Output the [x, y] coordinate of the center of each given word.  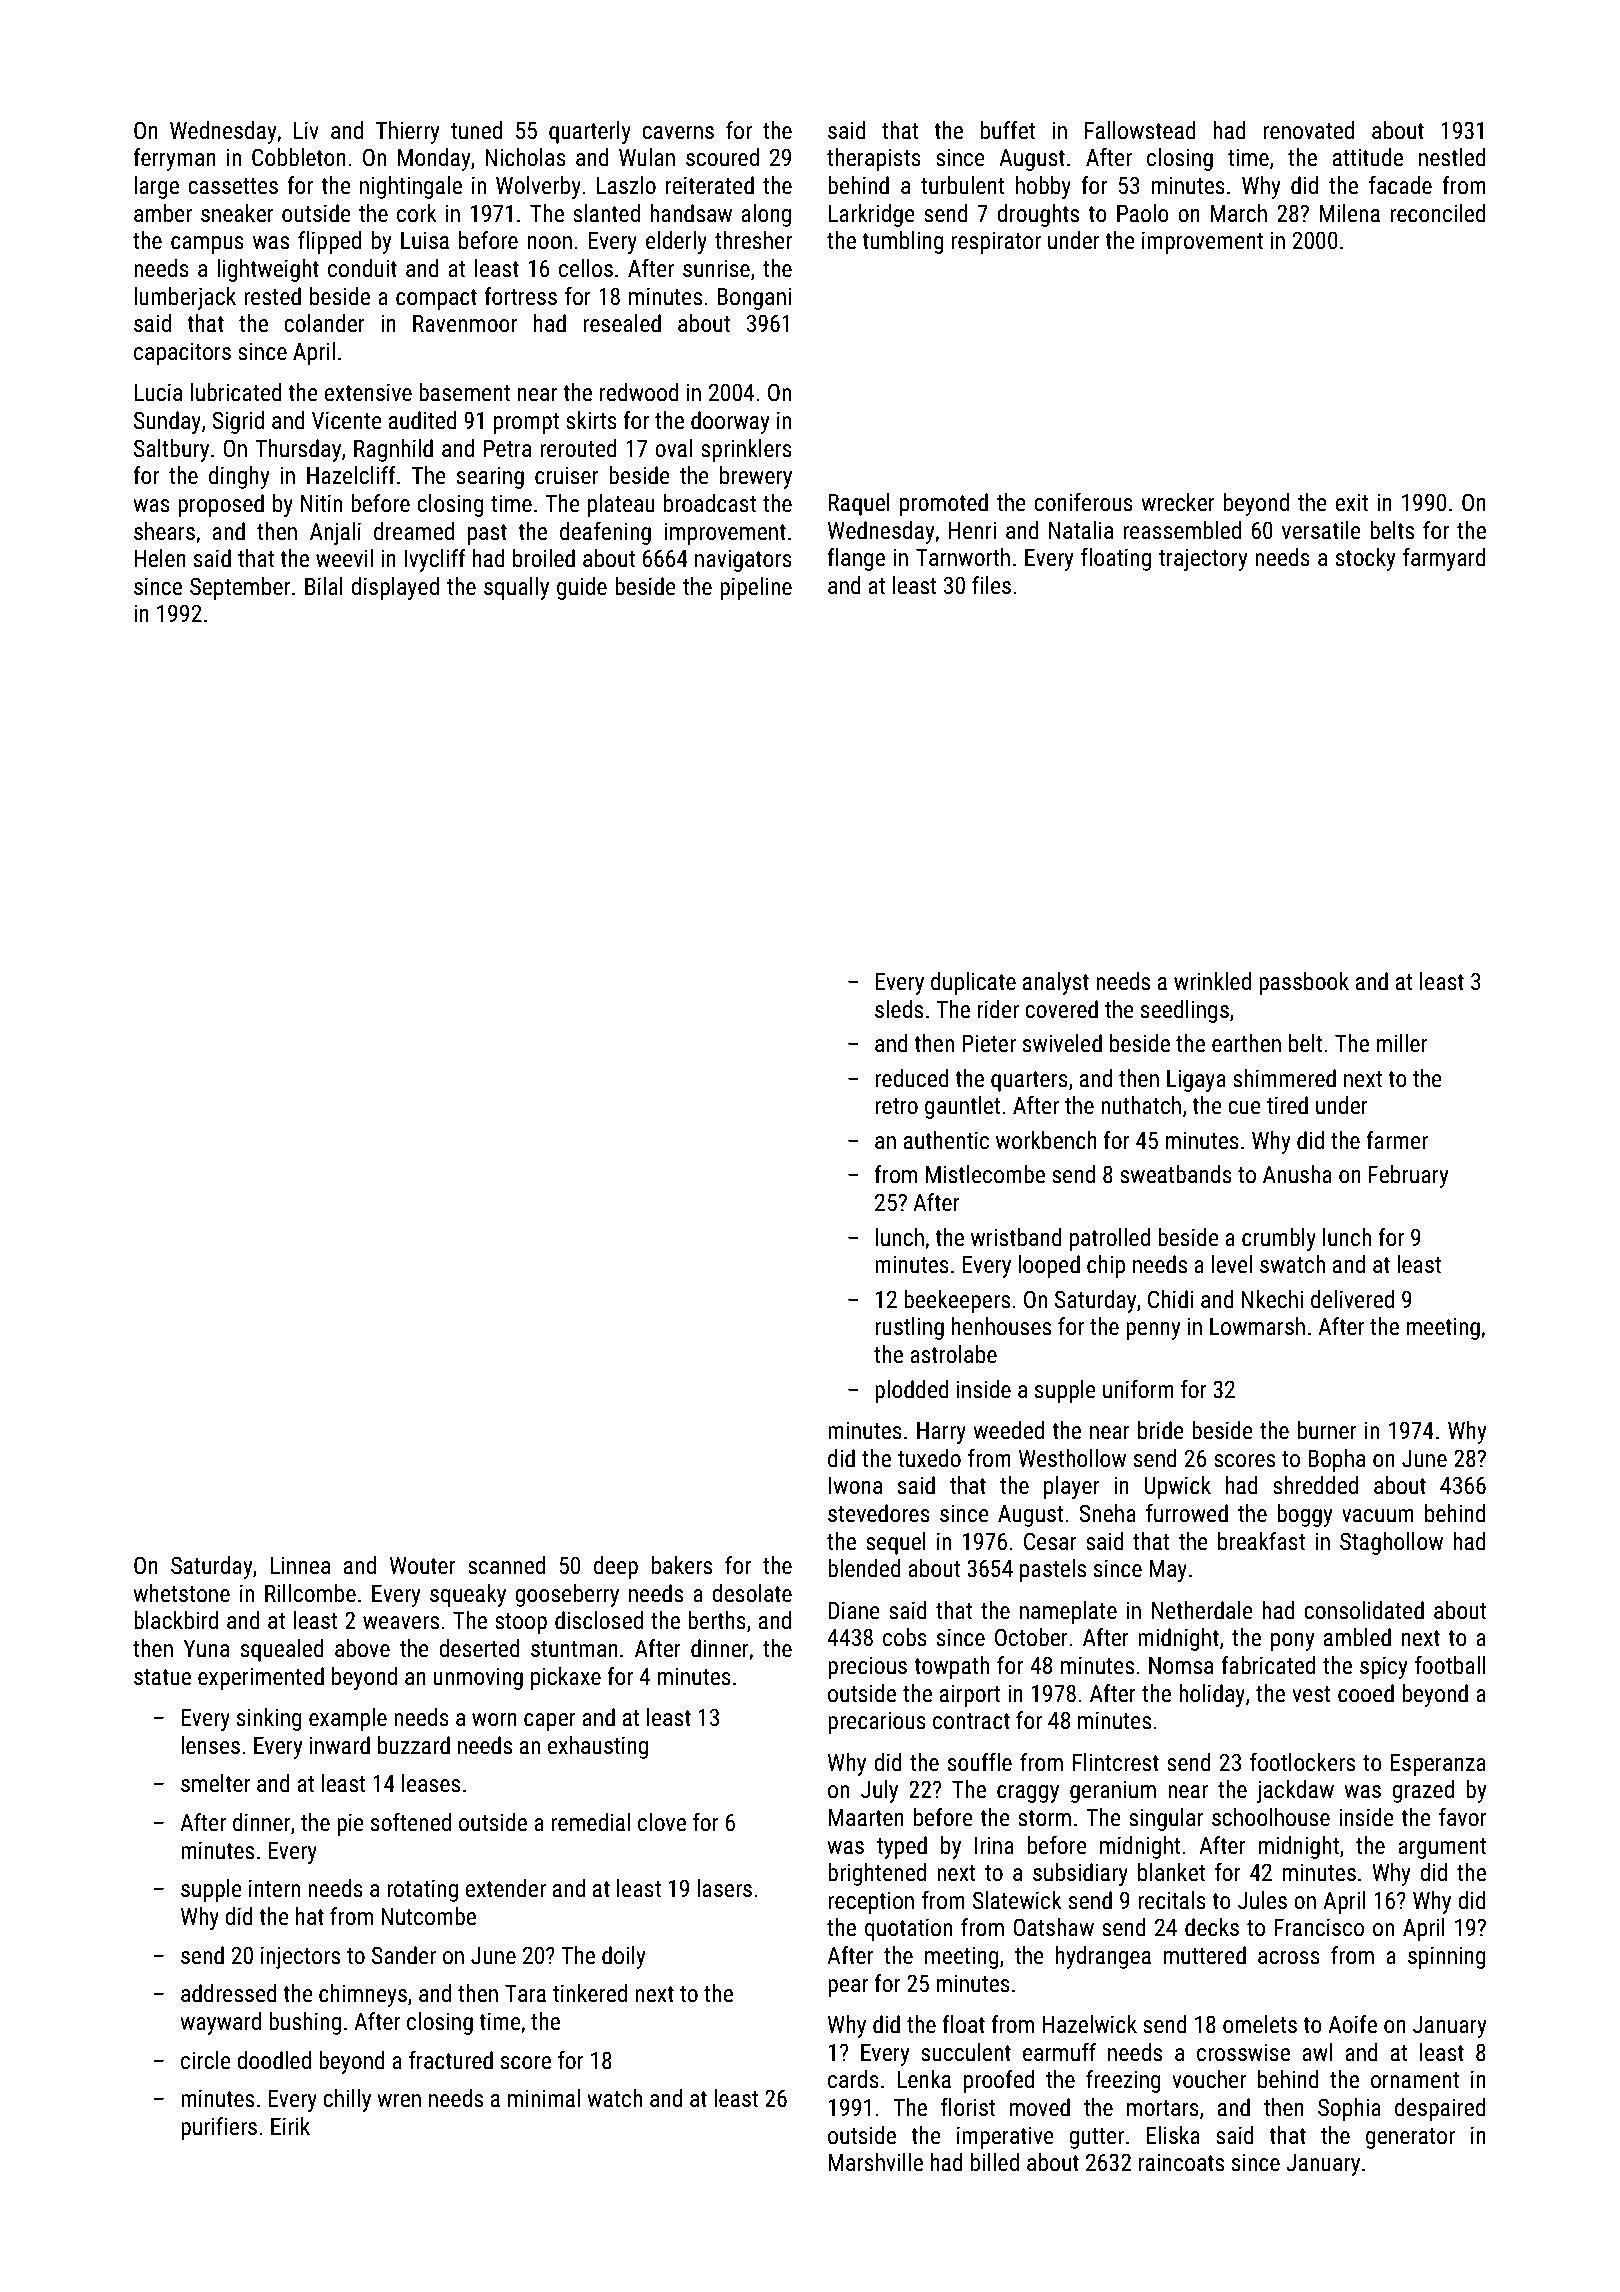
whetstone [181, 1593]
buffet [1008, 130]
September [240, 588]
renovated [1308, 130]
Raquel [859, 504]
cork [417, 213]
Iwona [855, 1486]
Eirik [290, 2126]
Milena [1349, 213]
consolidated [1364, 1610]
